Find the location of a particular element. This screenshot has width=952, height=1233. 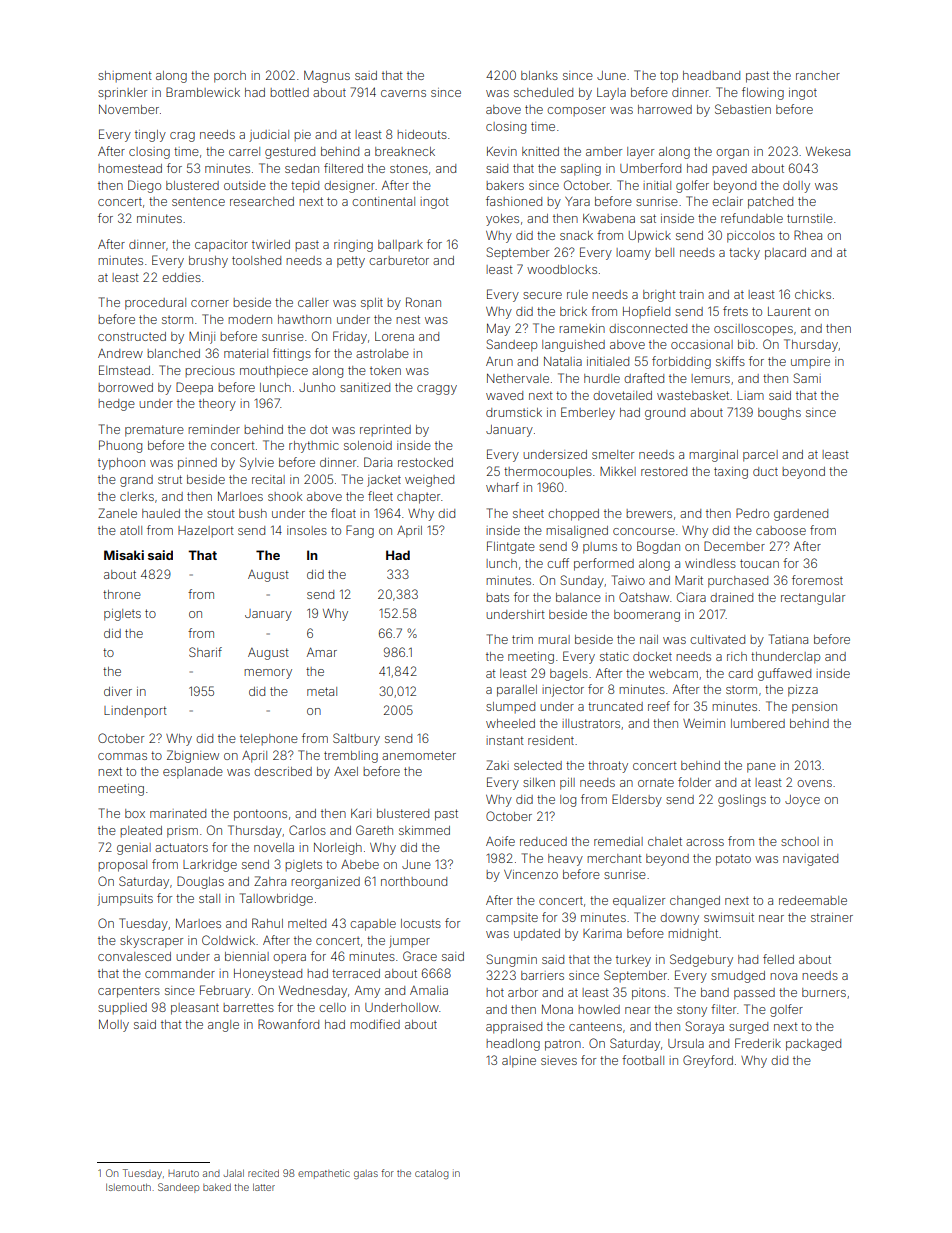

boomerang is located at coordinates (647, 616).
